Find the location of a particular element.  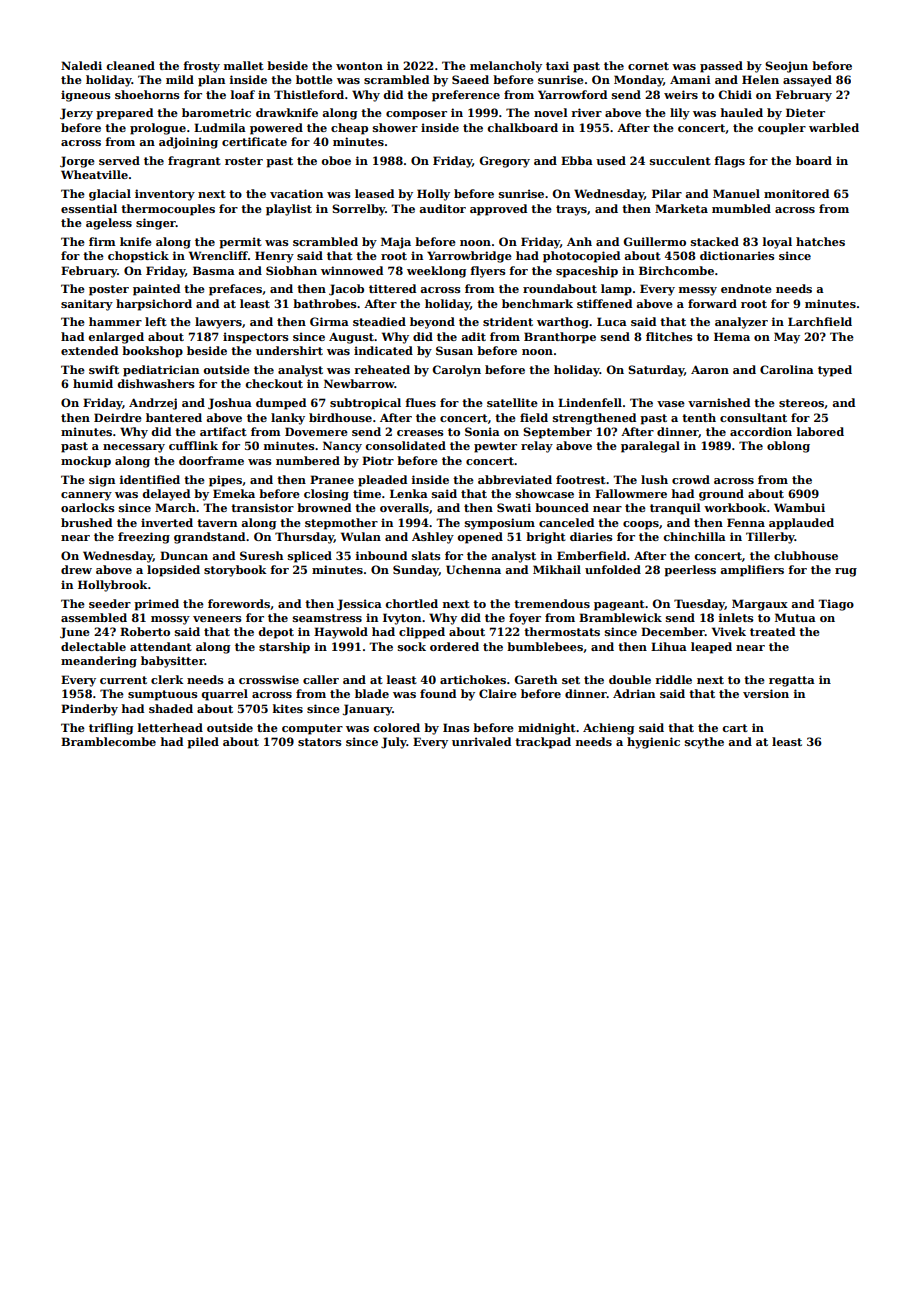

Saeed is located at coordinates (470, 79).
